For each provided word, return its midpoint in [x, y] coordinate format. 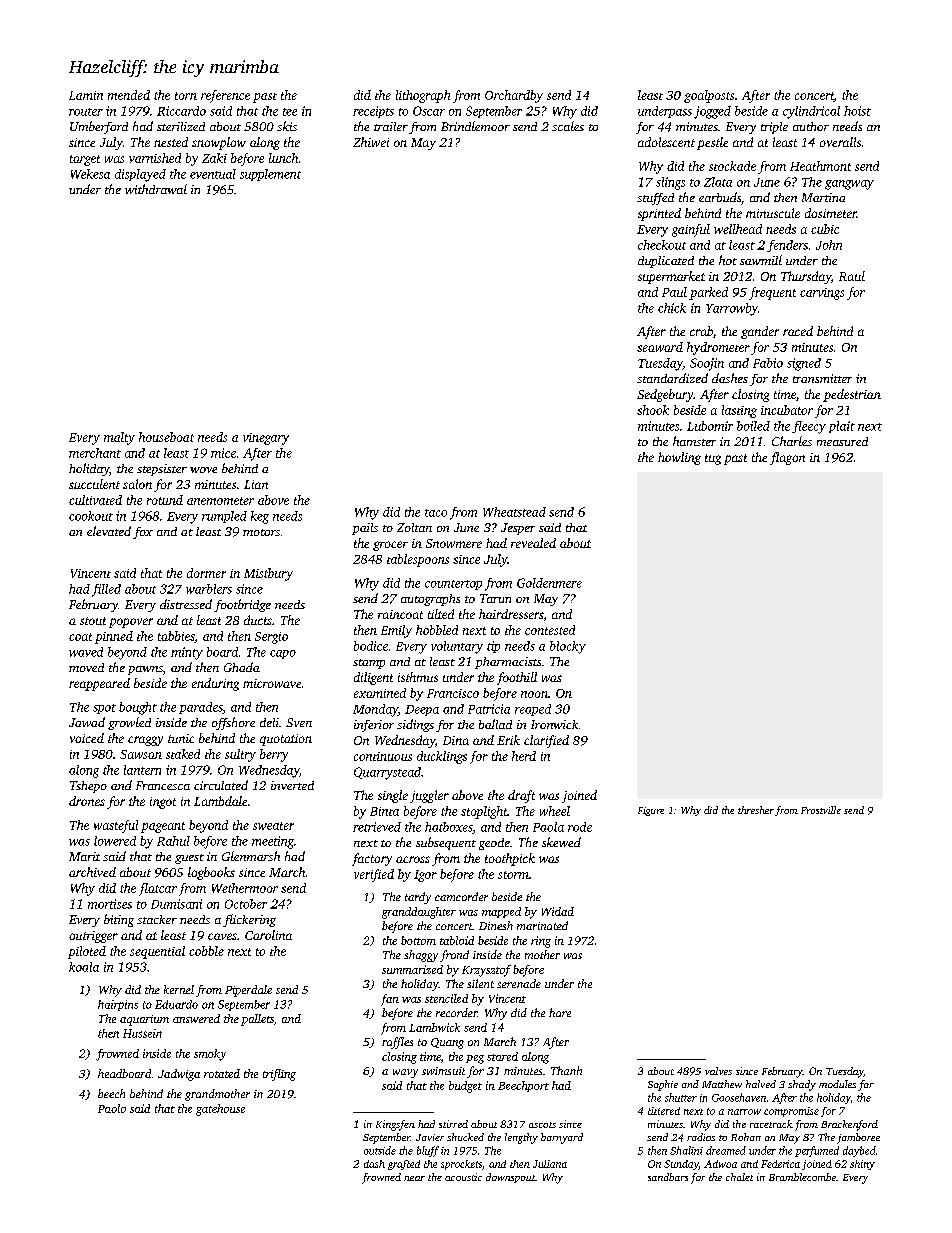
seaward [660, 347]
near [414, 1178]
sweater [273, 826]
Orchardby [514, 96]
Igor [425, 876]
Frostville [821, 810]
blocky [568, 647]
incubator [787, 410]
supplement [270, 175]
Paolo [112, 1108]
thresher [756, 810]
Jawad [87, 722]
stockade [732, 166]
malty [119, 438]
